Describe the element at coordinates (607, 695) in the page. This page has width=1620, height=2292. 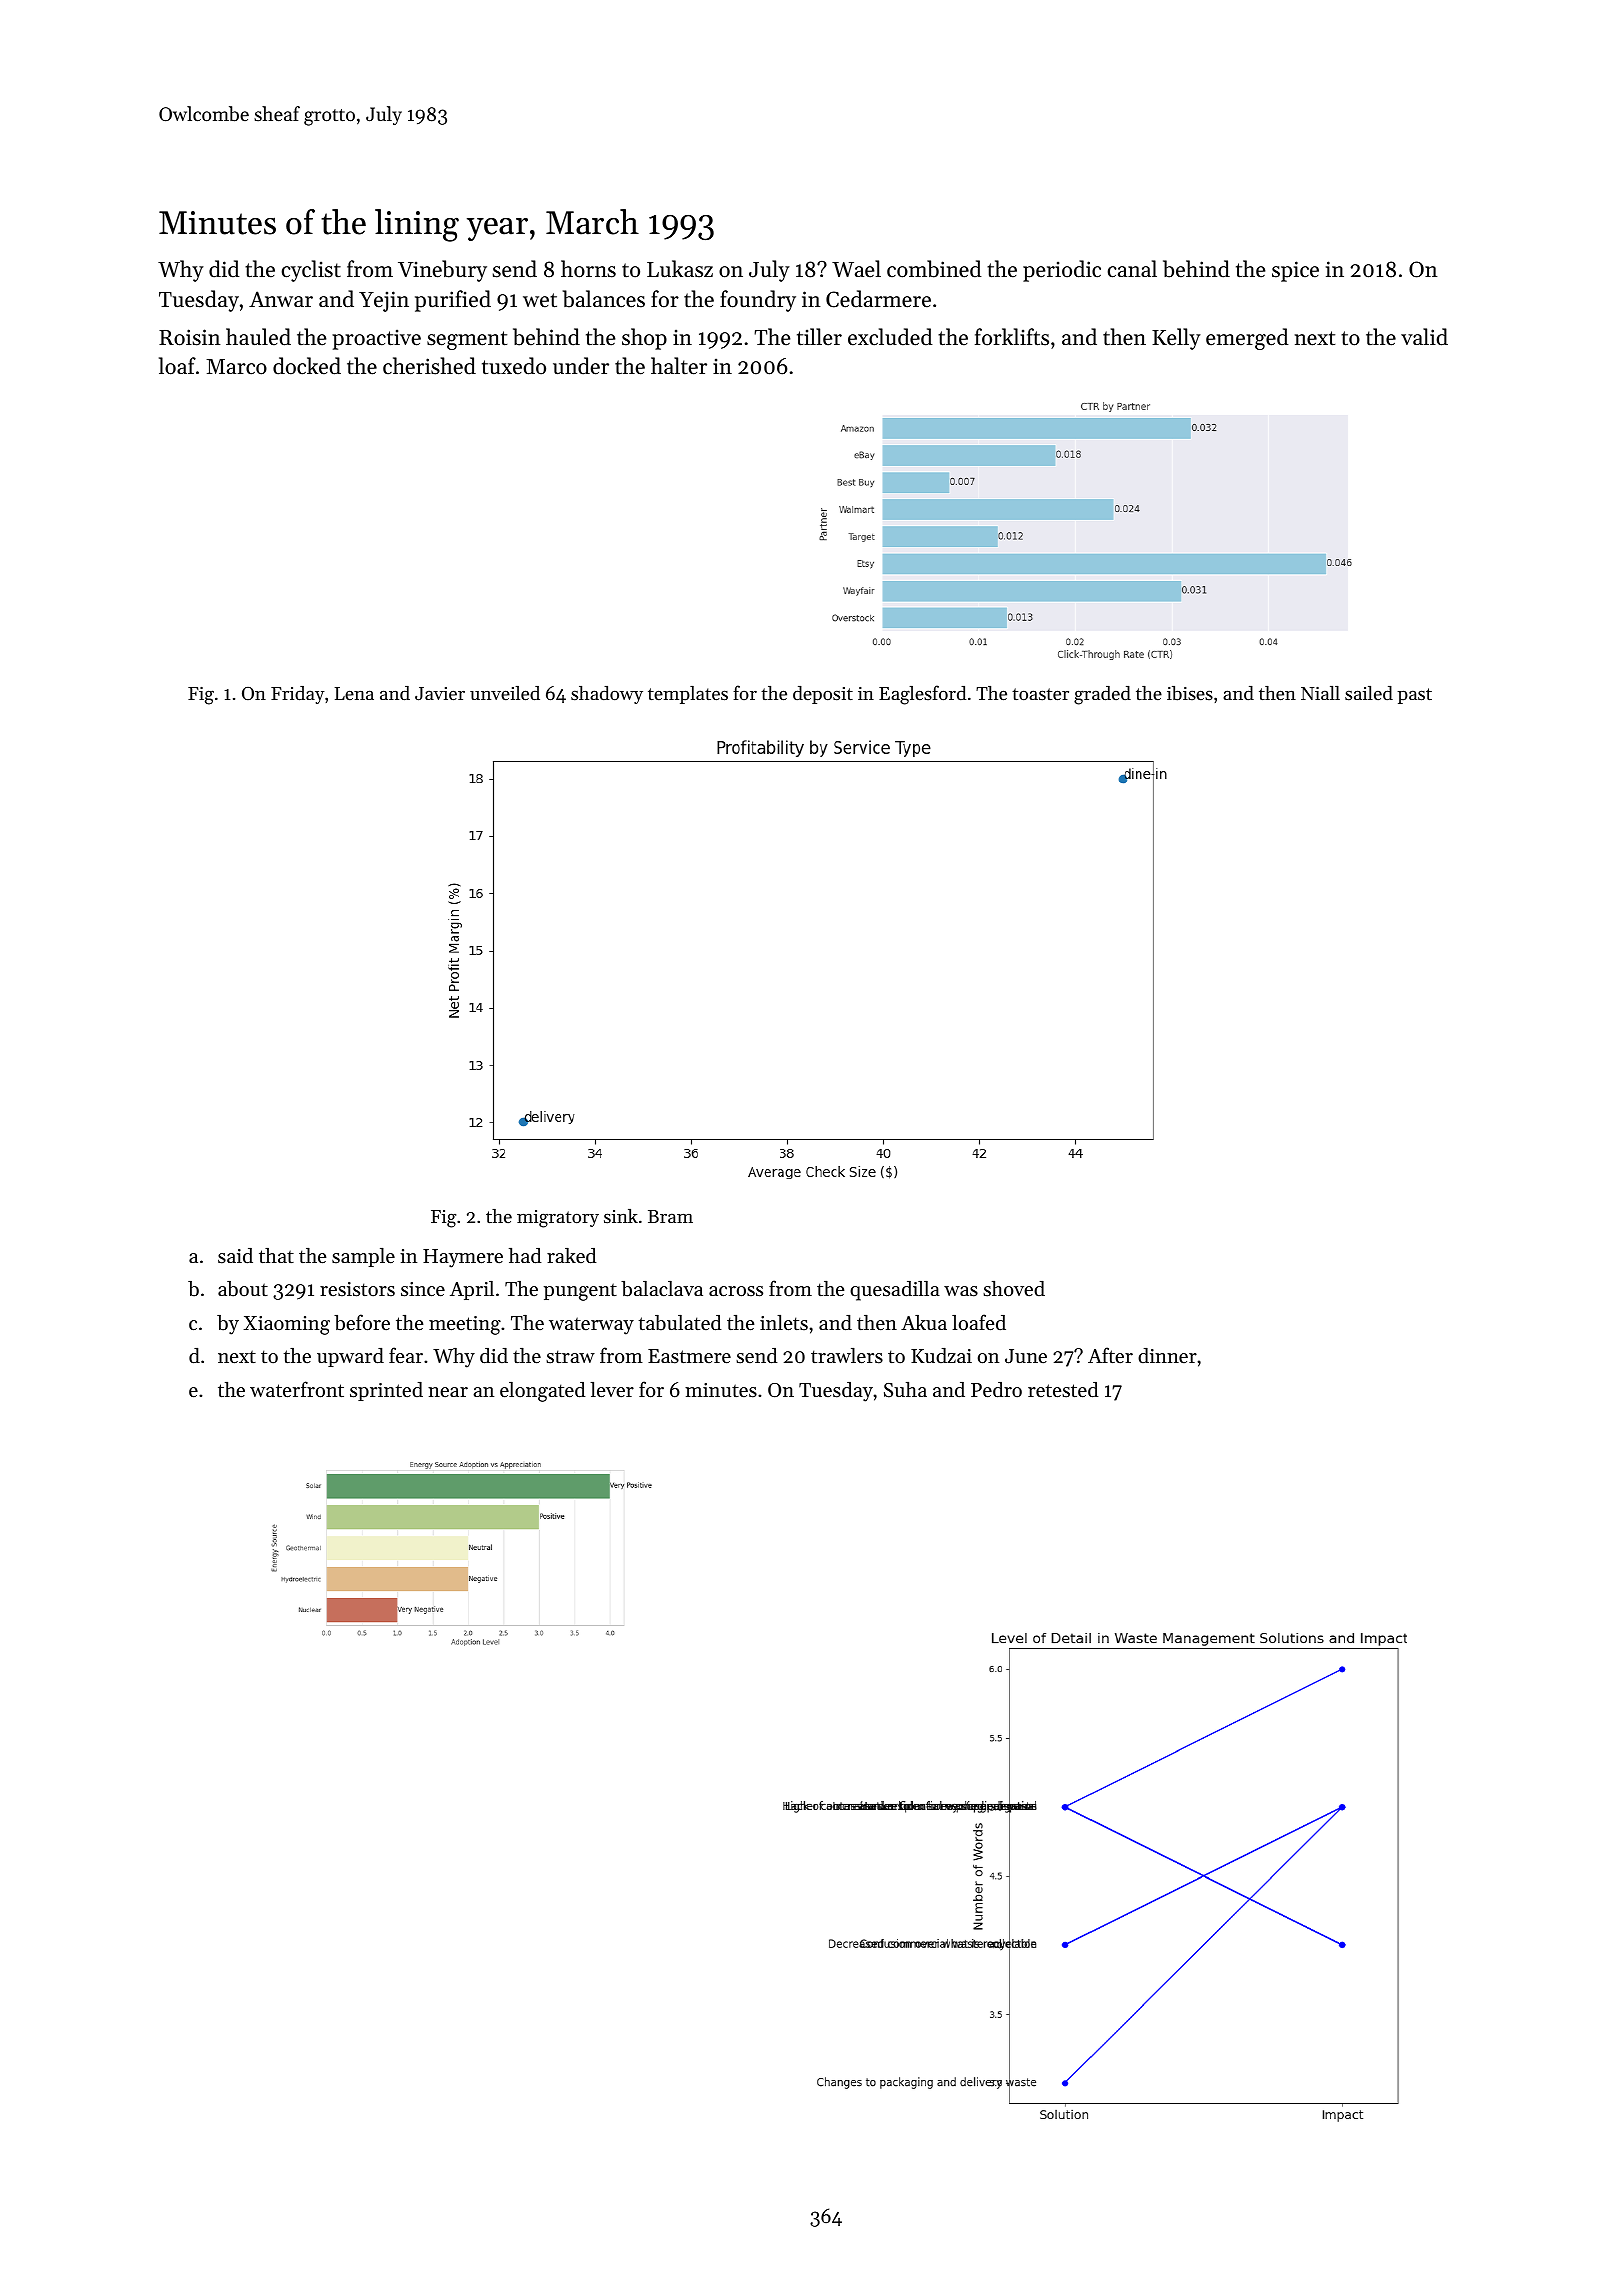
I see `shadowy` at that location.
